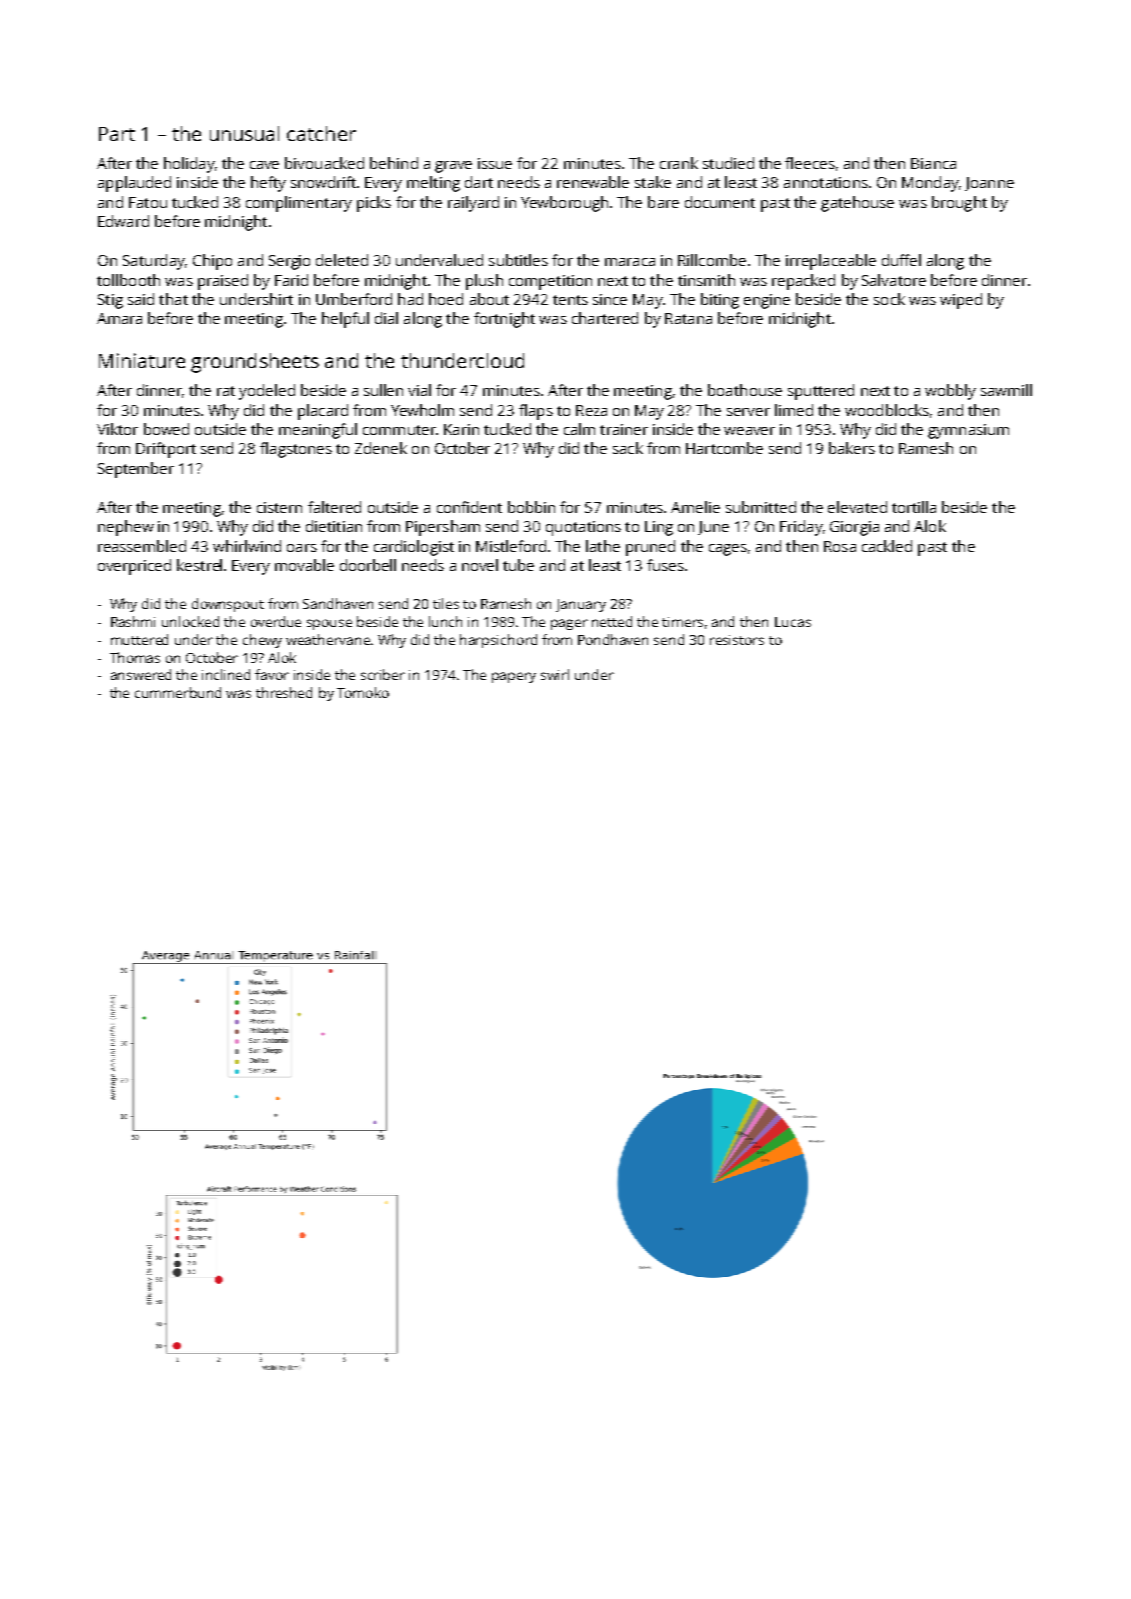 This image has width=1131, height=1599. I want to click on crank, so click(679, 163).
